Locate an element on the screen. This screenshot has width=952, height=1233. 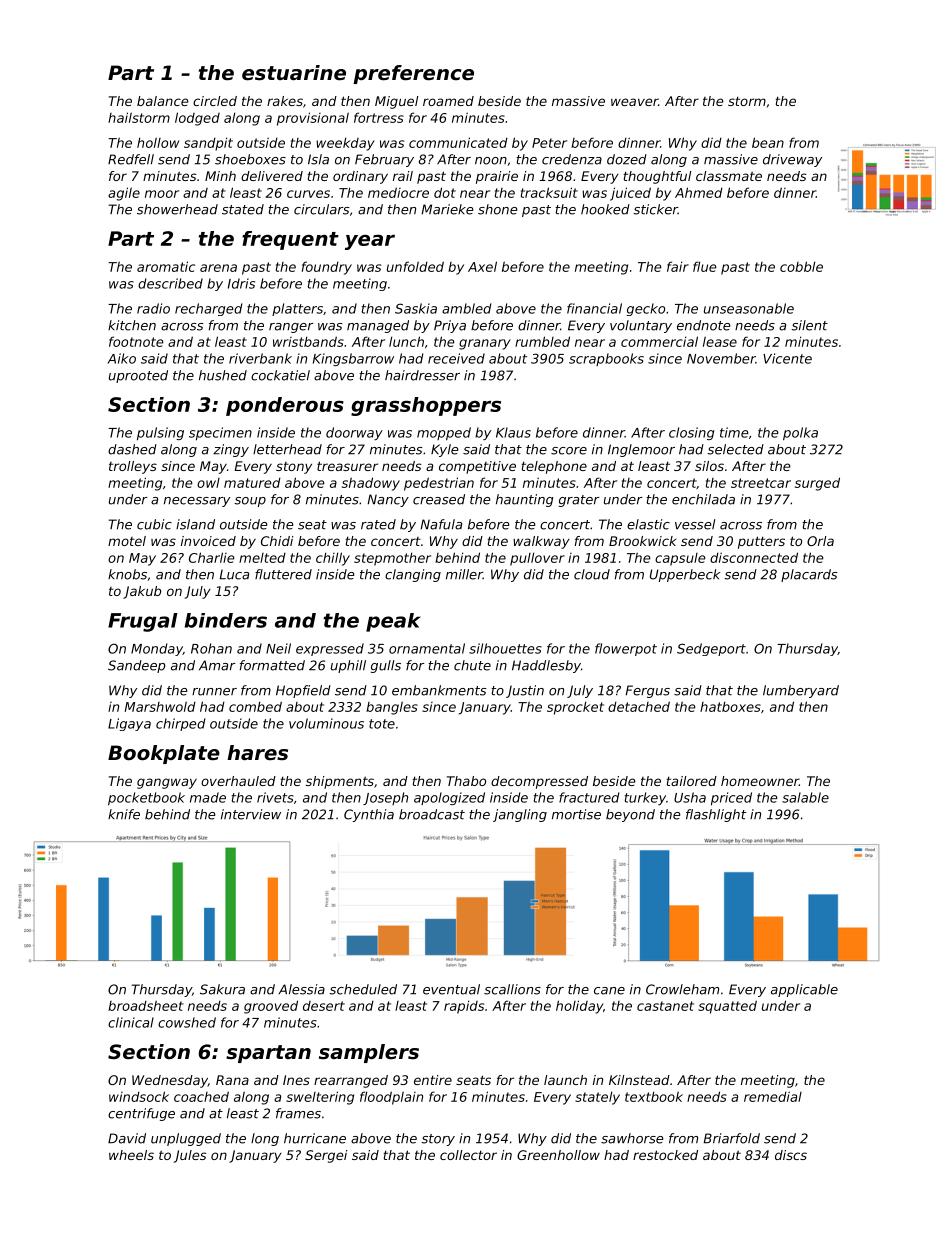
shone is located at coordinates (498, 209).
